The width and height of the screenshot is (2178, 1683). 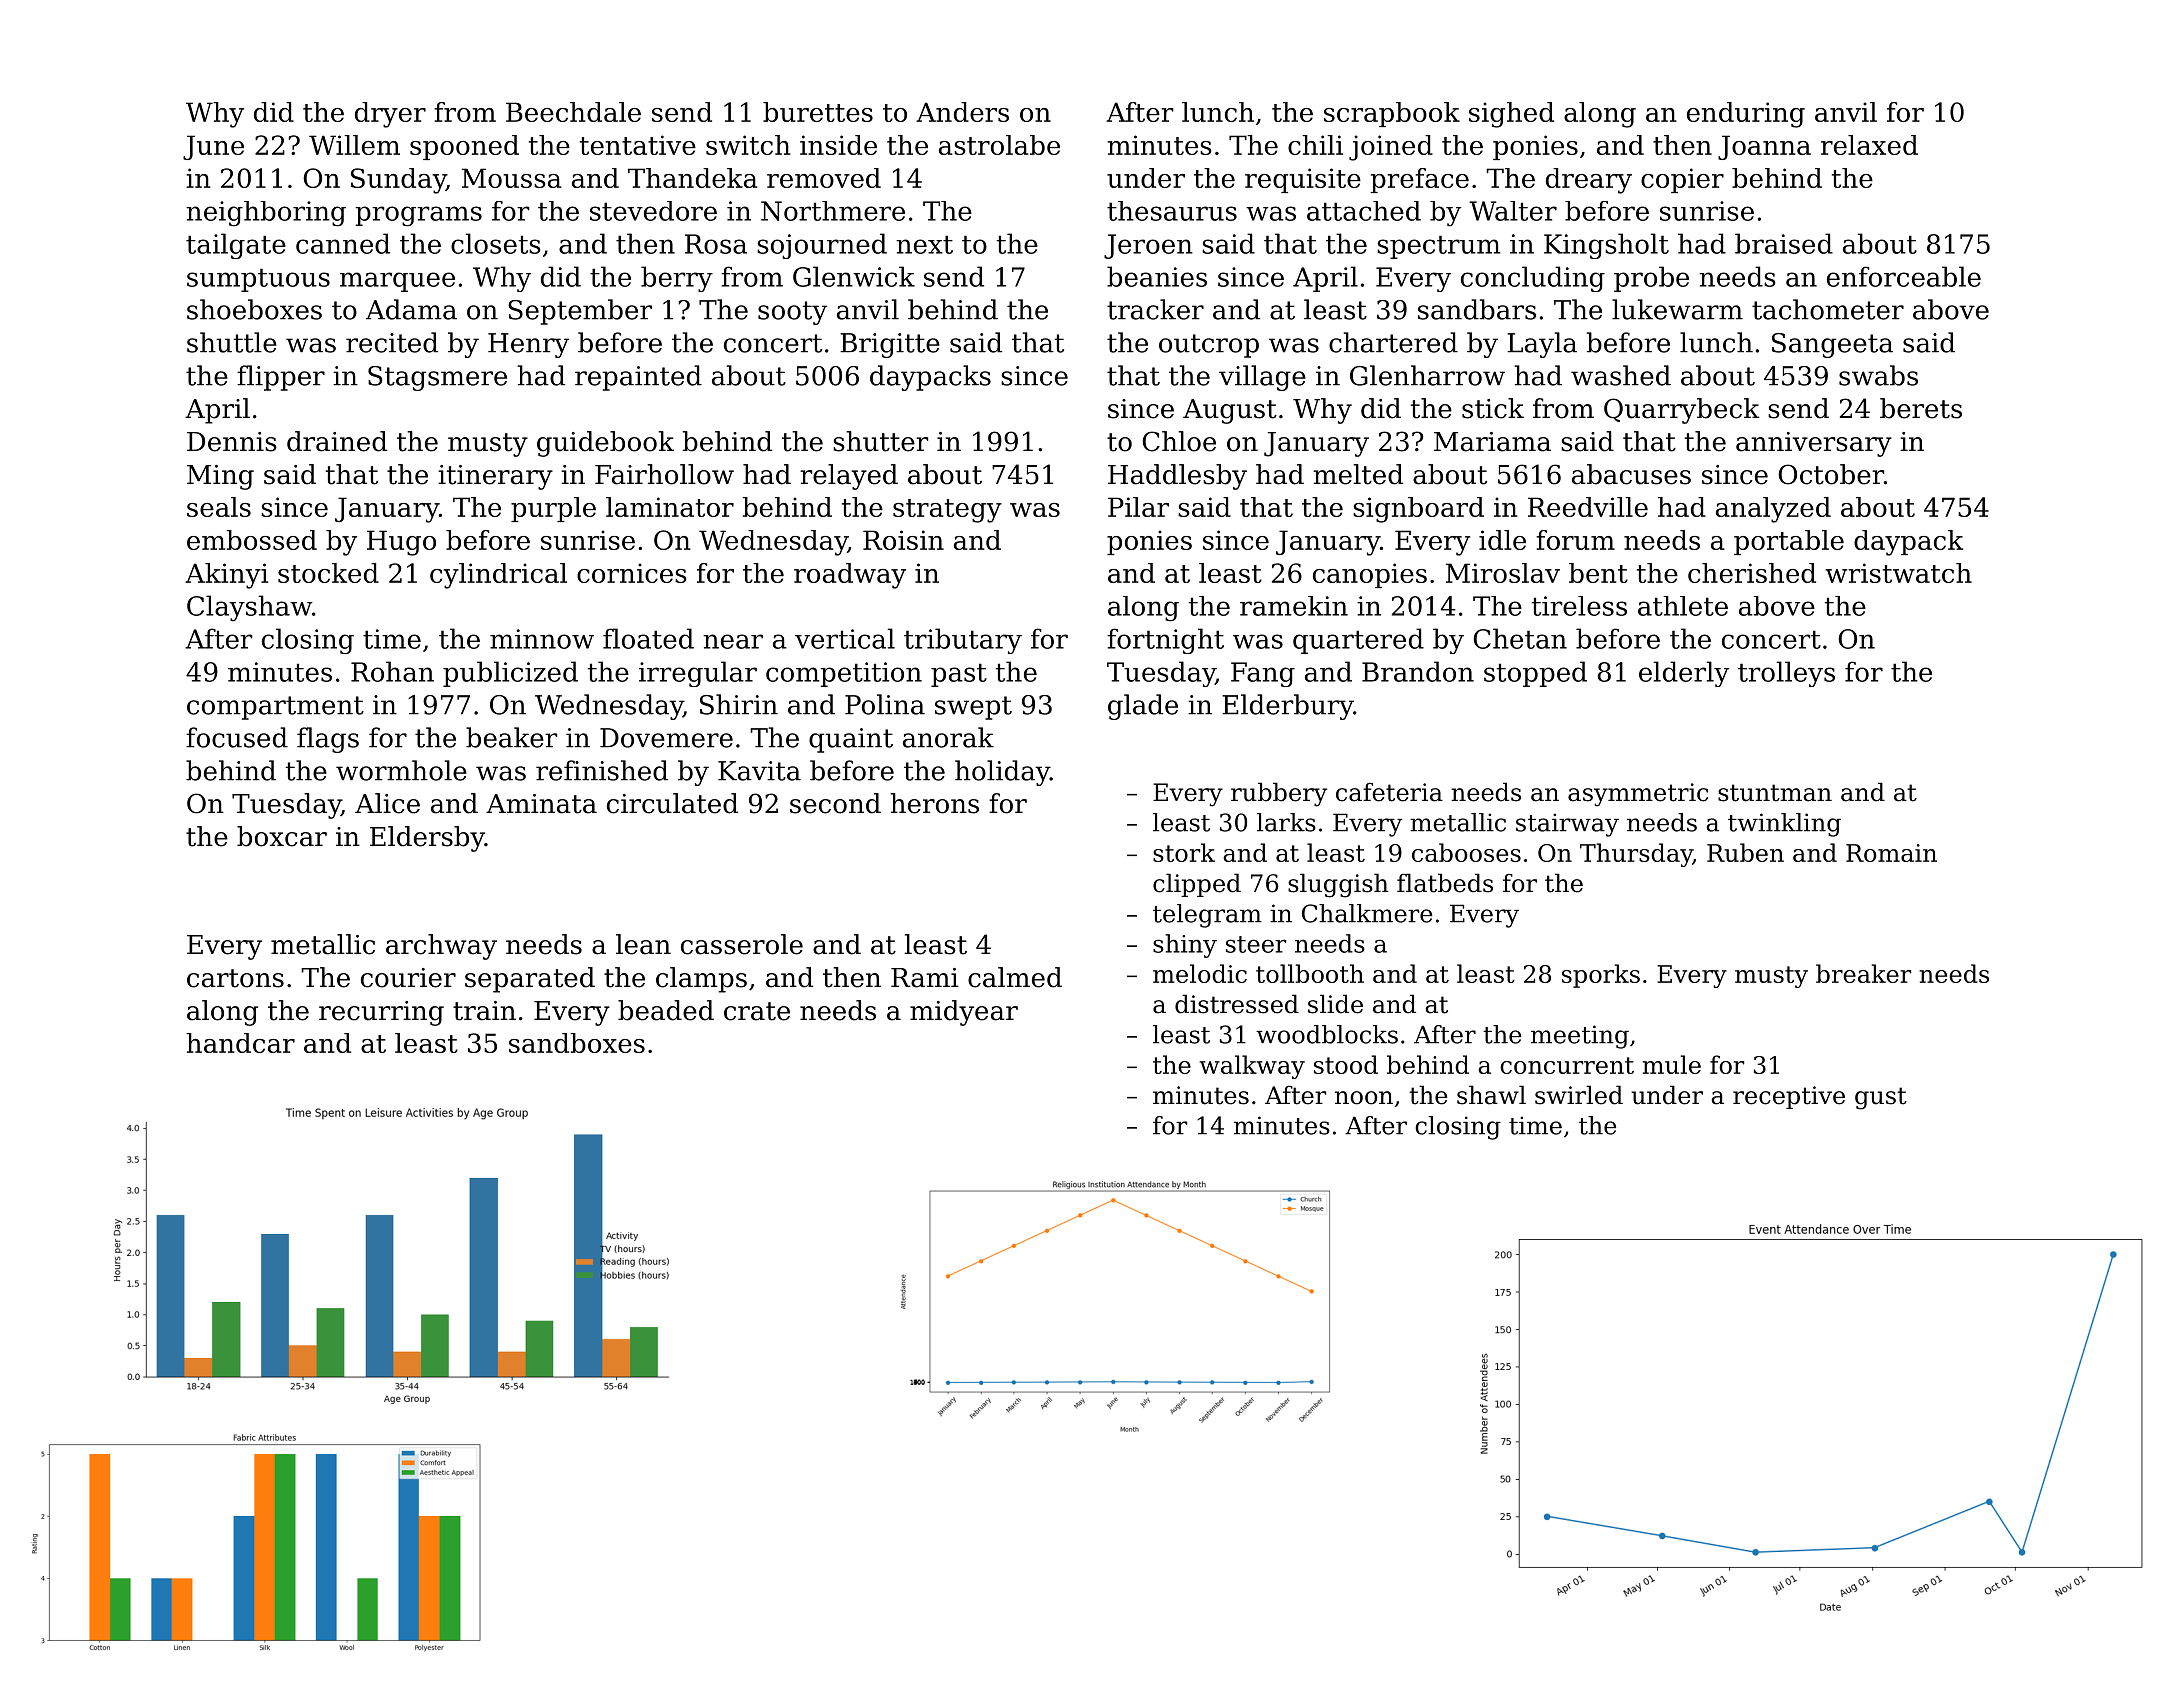 What do you see at coordinates (240, 1043) in the screenshot?
I see `handcar` at bounding box center [240, 1043].
